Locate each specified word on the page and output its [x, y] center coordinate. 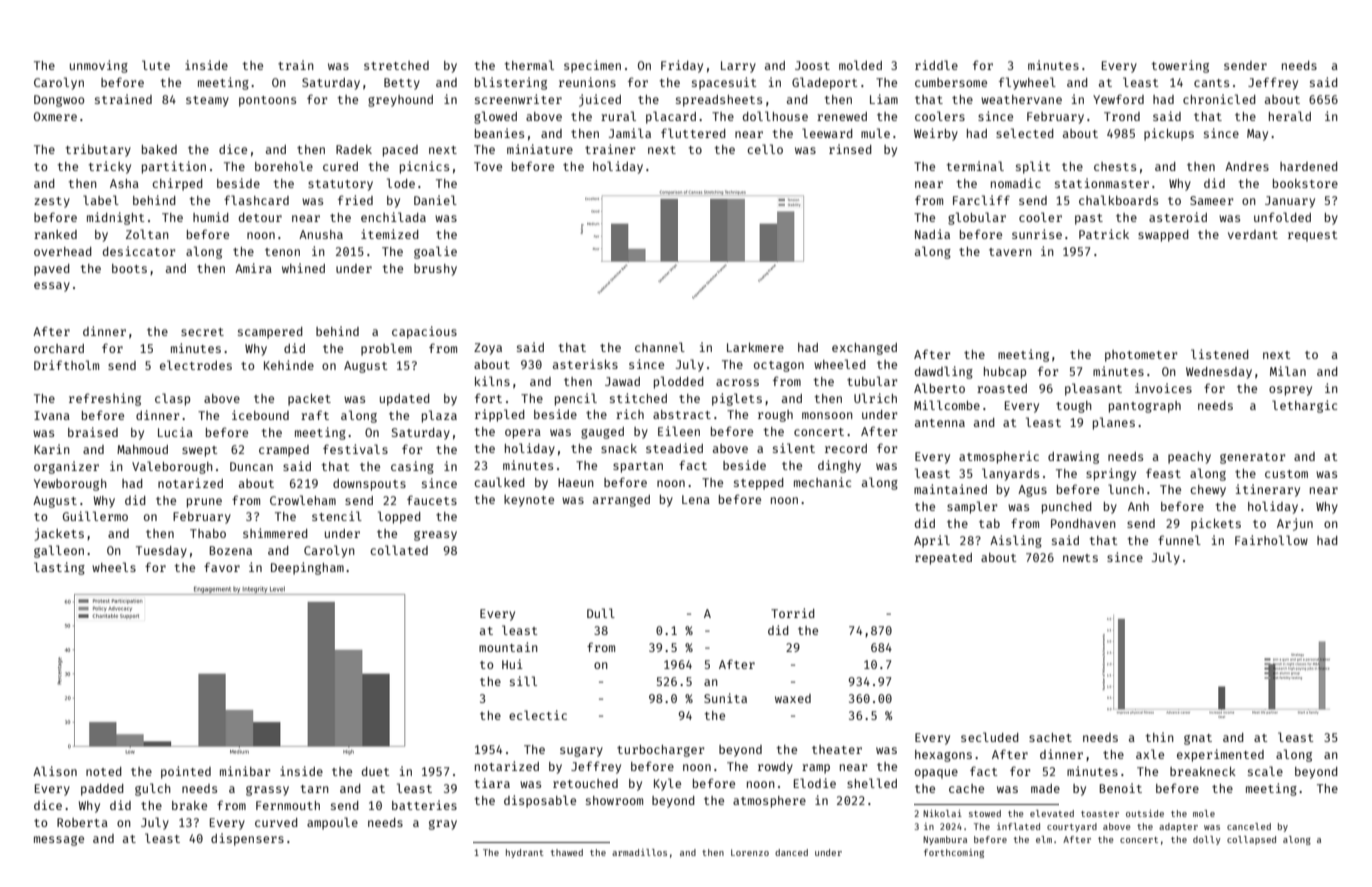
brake [189, 805]
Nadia [932, 234]
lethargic [1304, 406]
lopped [399, 517]
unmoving [99, 66]
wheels [114, 567]
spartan [638, 467]
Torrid [793, 613]
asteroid [1178, 217]
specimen [592, 66]
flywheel [1027, 83]
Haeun [576, 482]
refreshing [105, 399]
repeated [943, 559]
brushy [435, 270]
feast [1163, 473]
